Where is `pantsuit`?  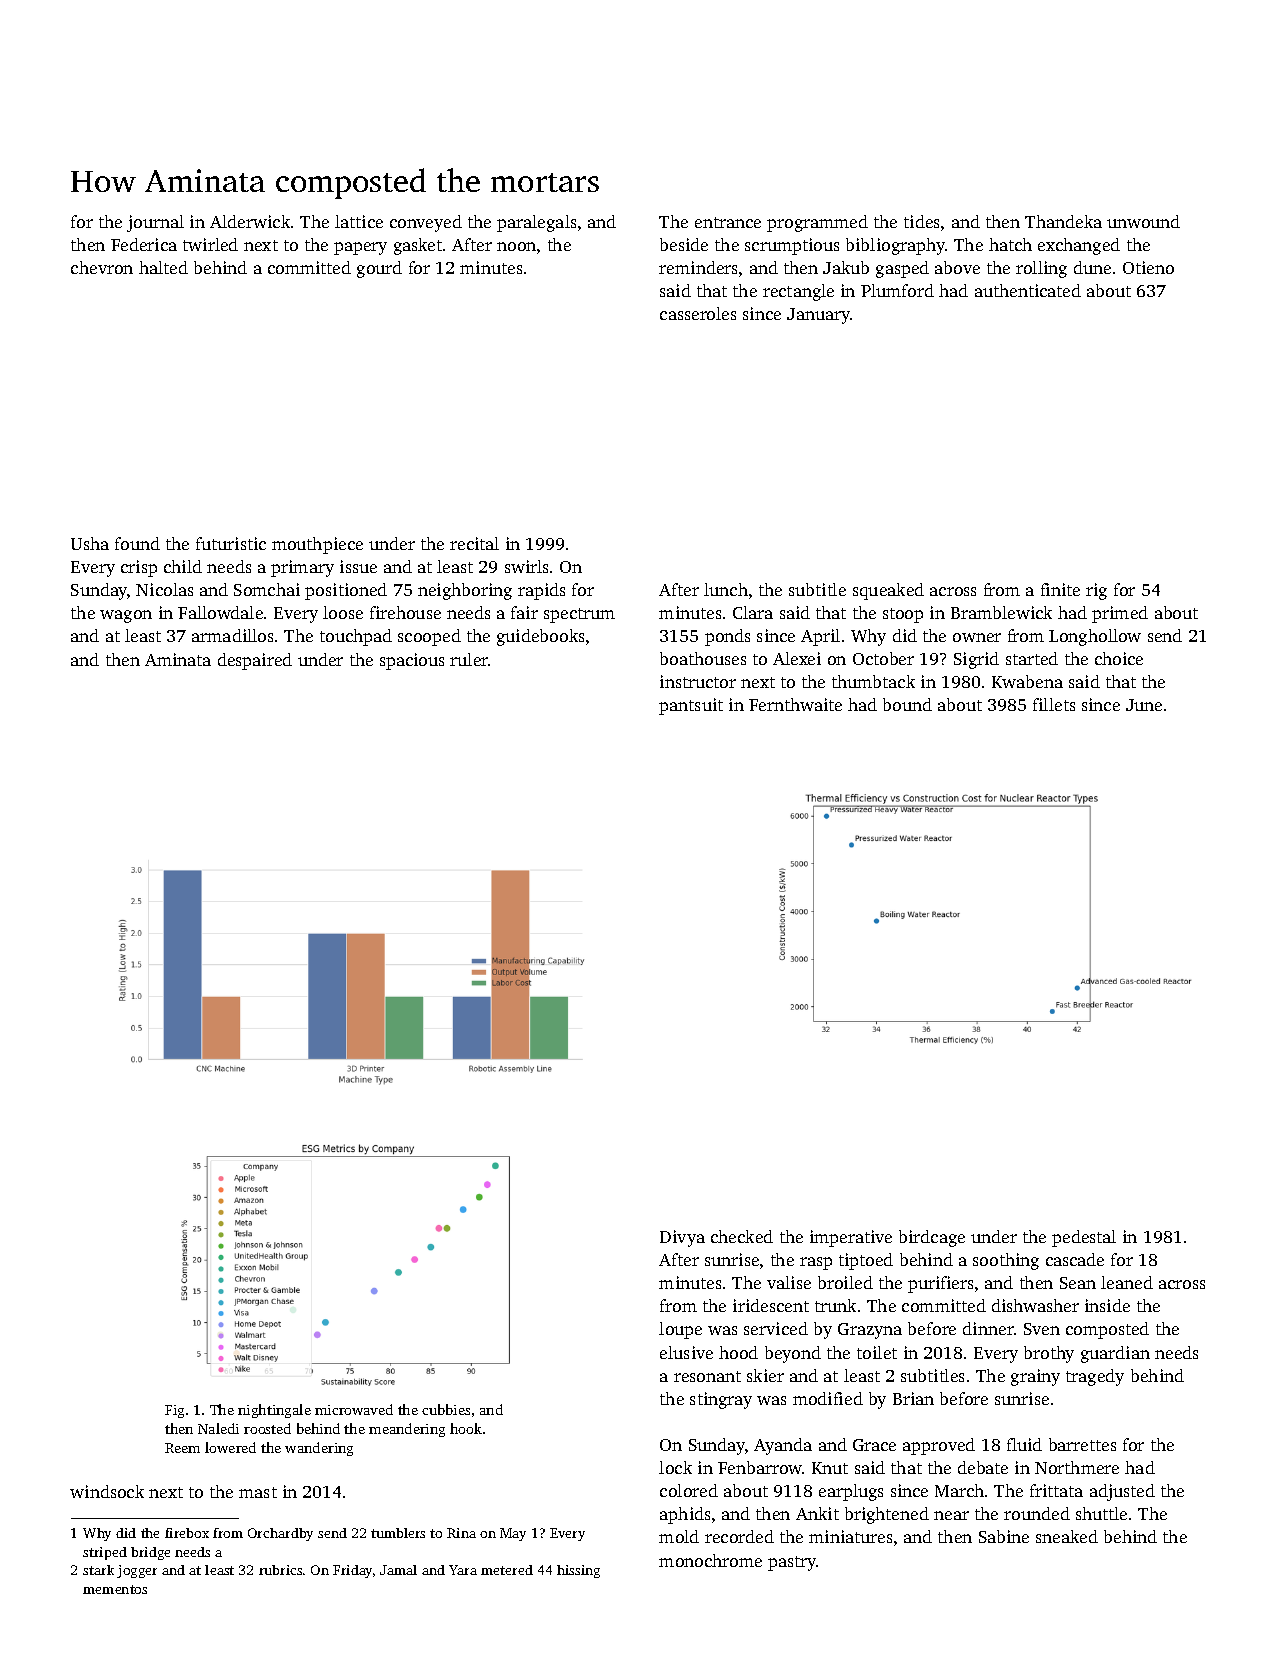
pantsuit is located at coordinates (691, 706).
